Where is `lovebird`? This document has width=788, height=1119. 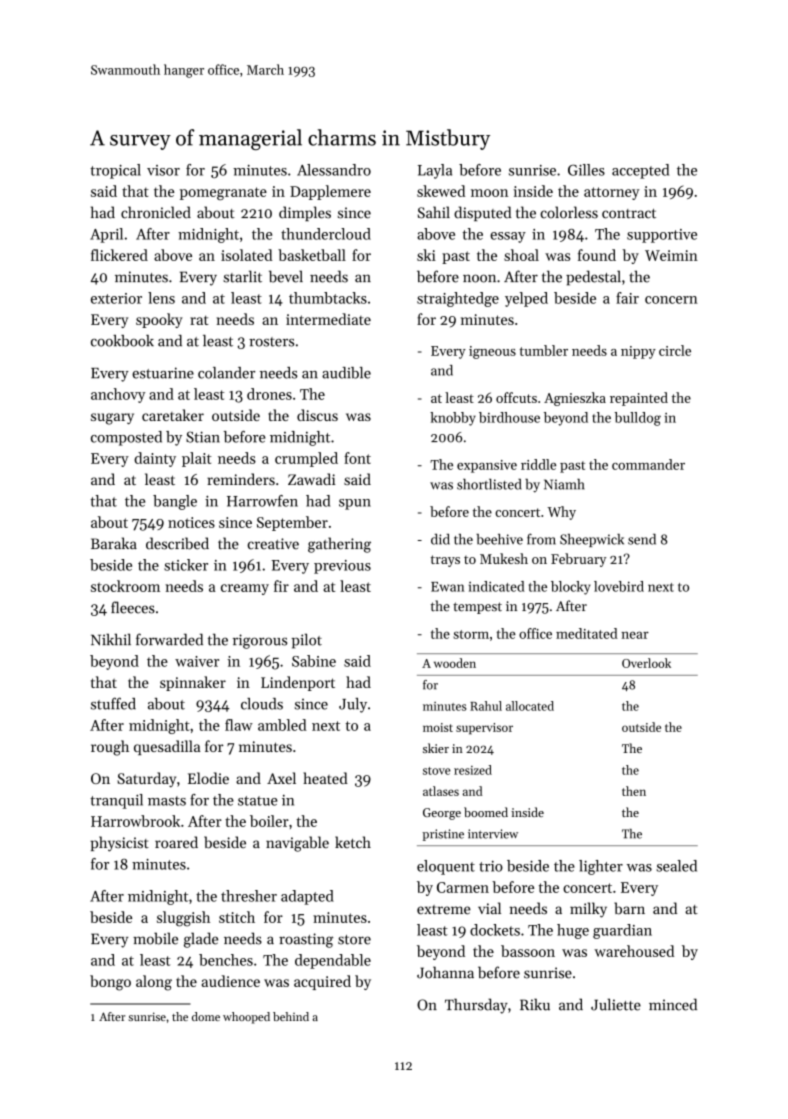 lovebird is located at coordinates (619, 586).
